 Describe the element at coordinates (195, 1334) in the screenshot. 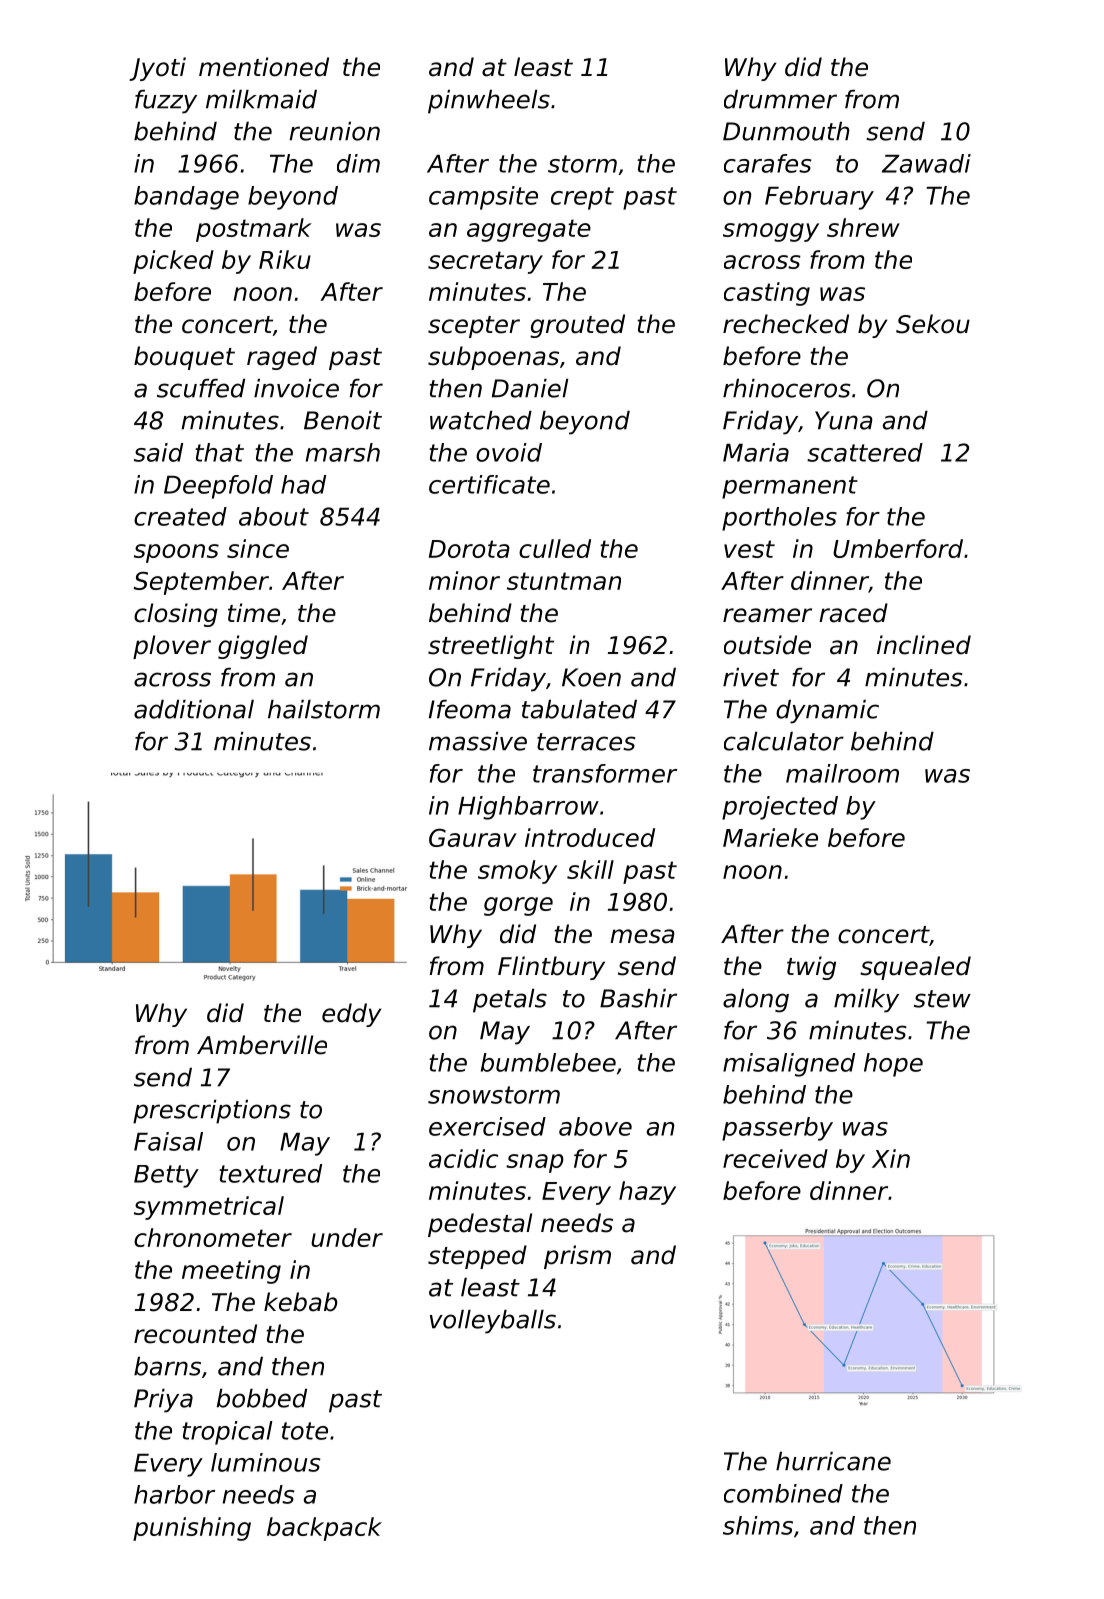

I see `recounted` at that location.
